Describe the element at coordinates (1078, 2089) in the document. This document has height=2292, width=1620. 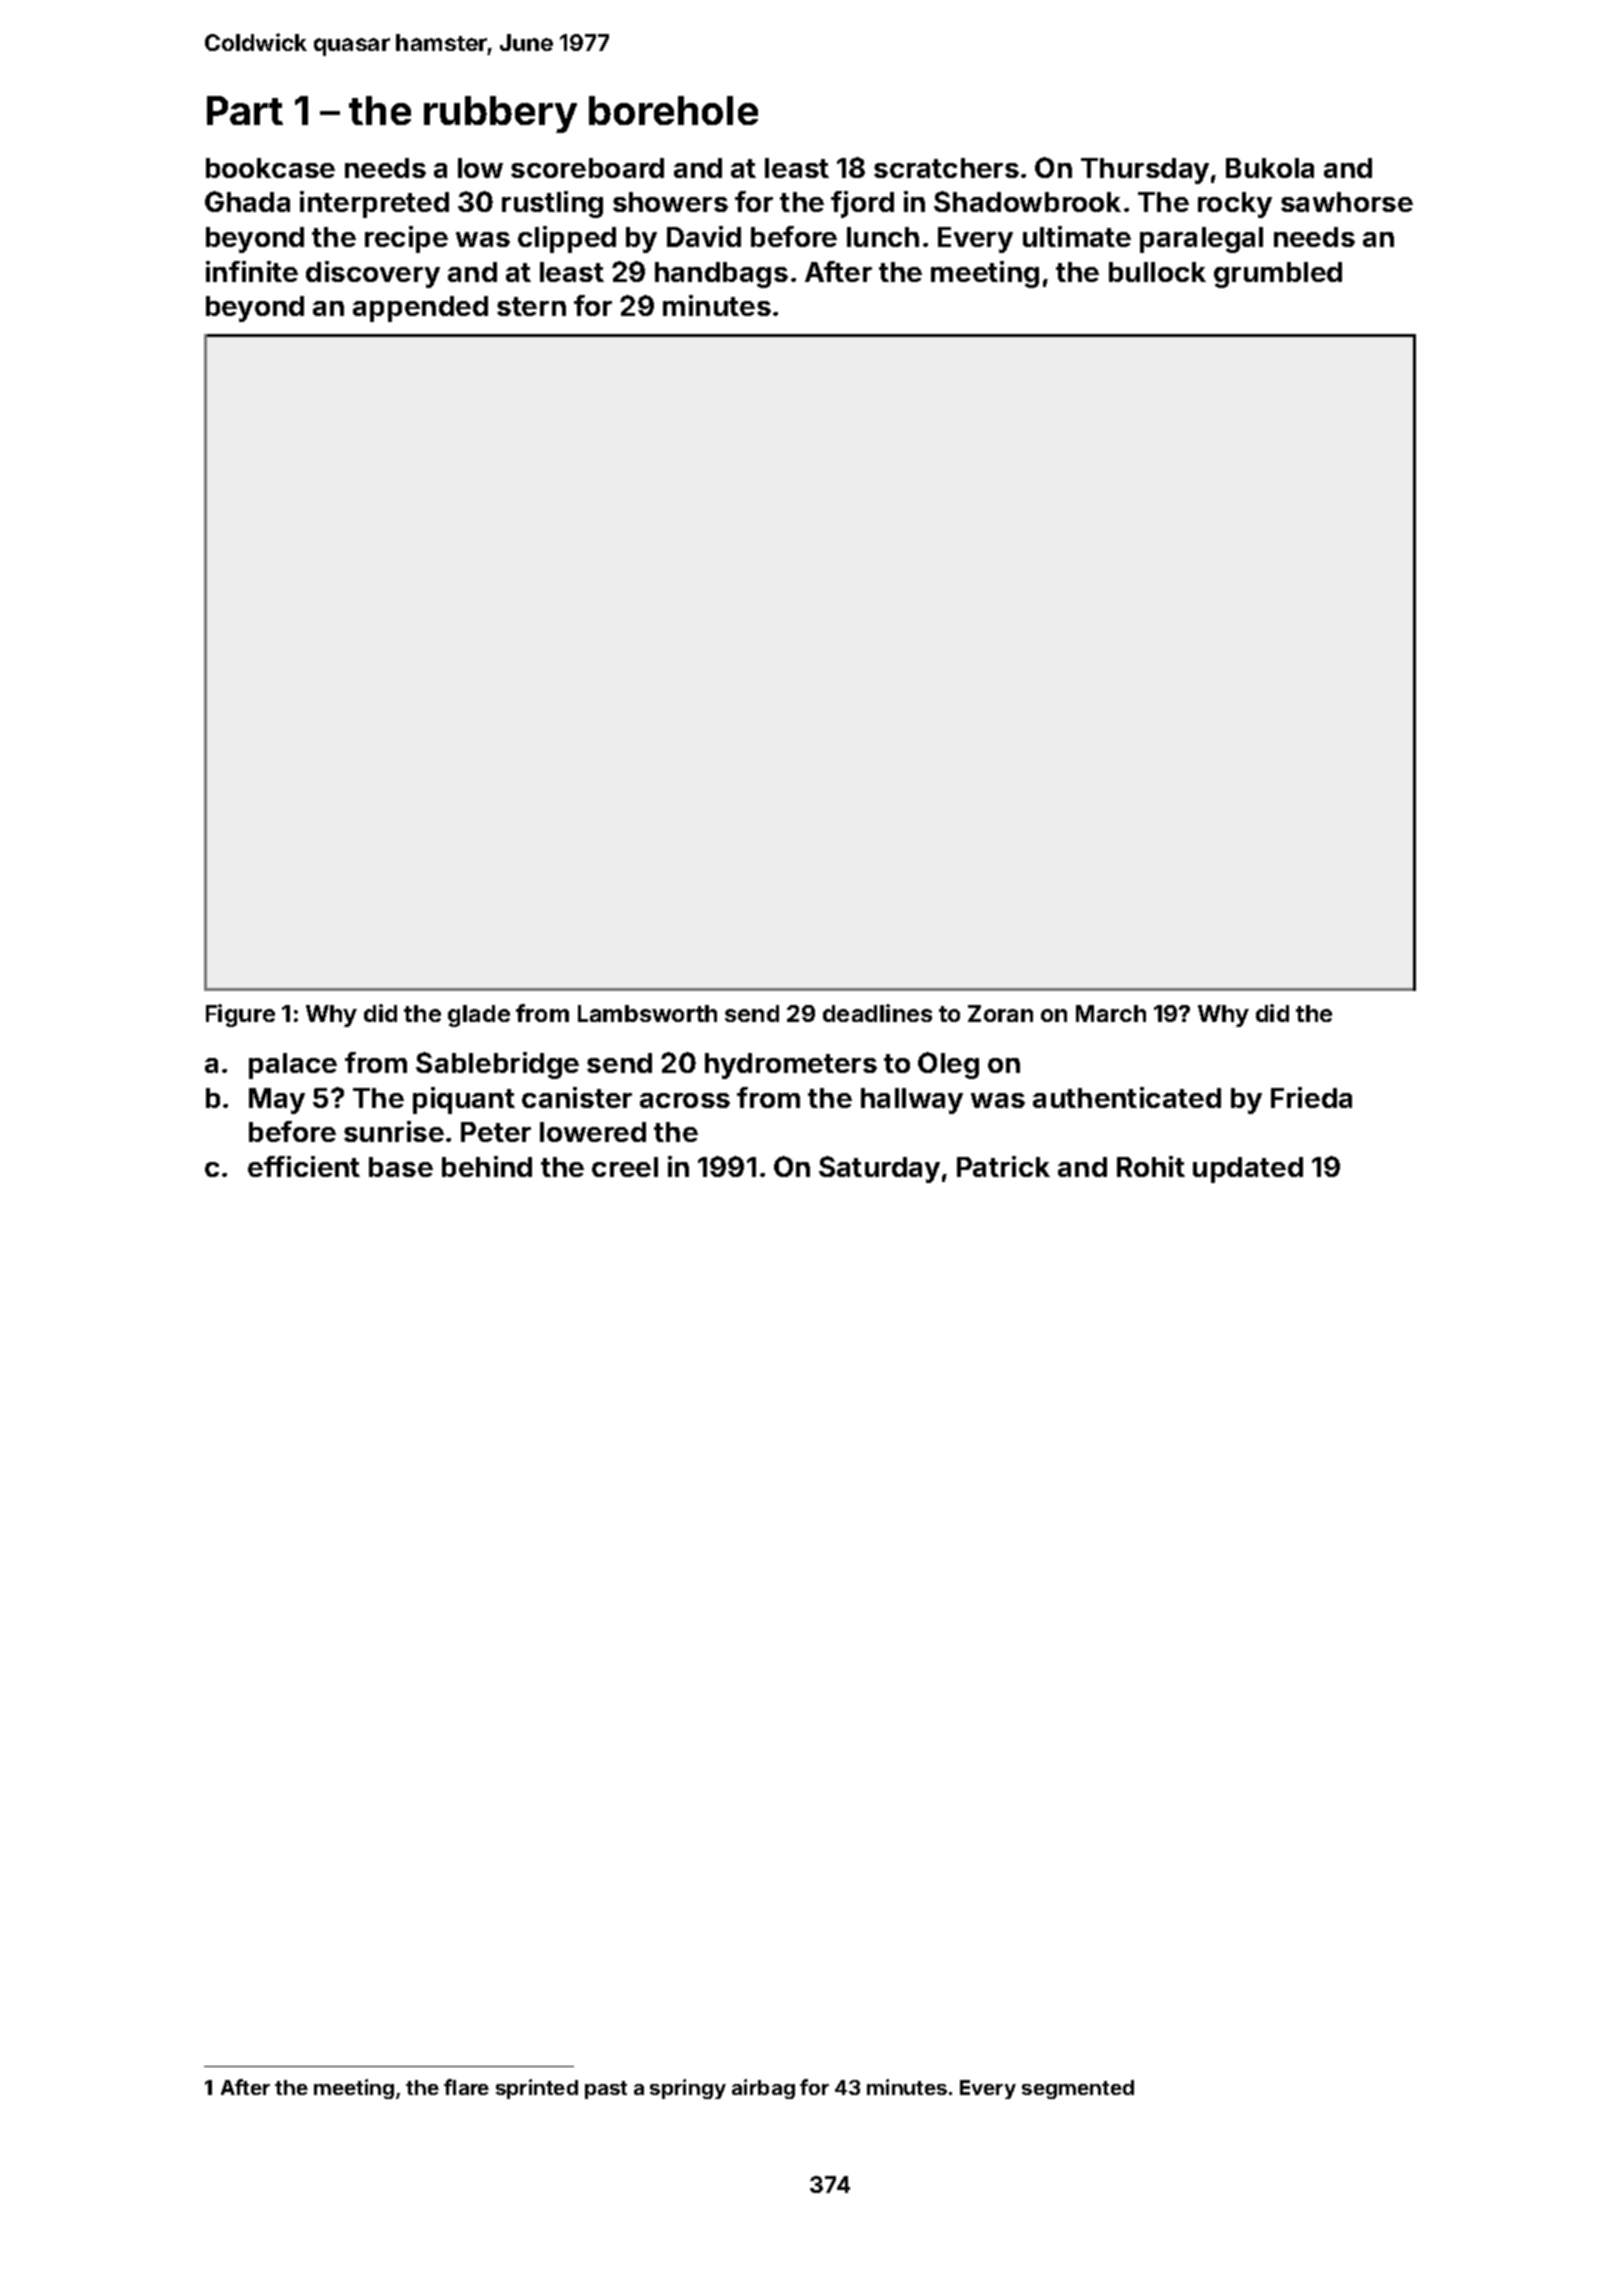
I see `segmented` at that location.
